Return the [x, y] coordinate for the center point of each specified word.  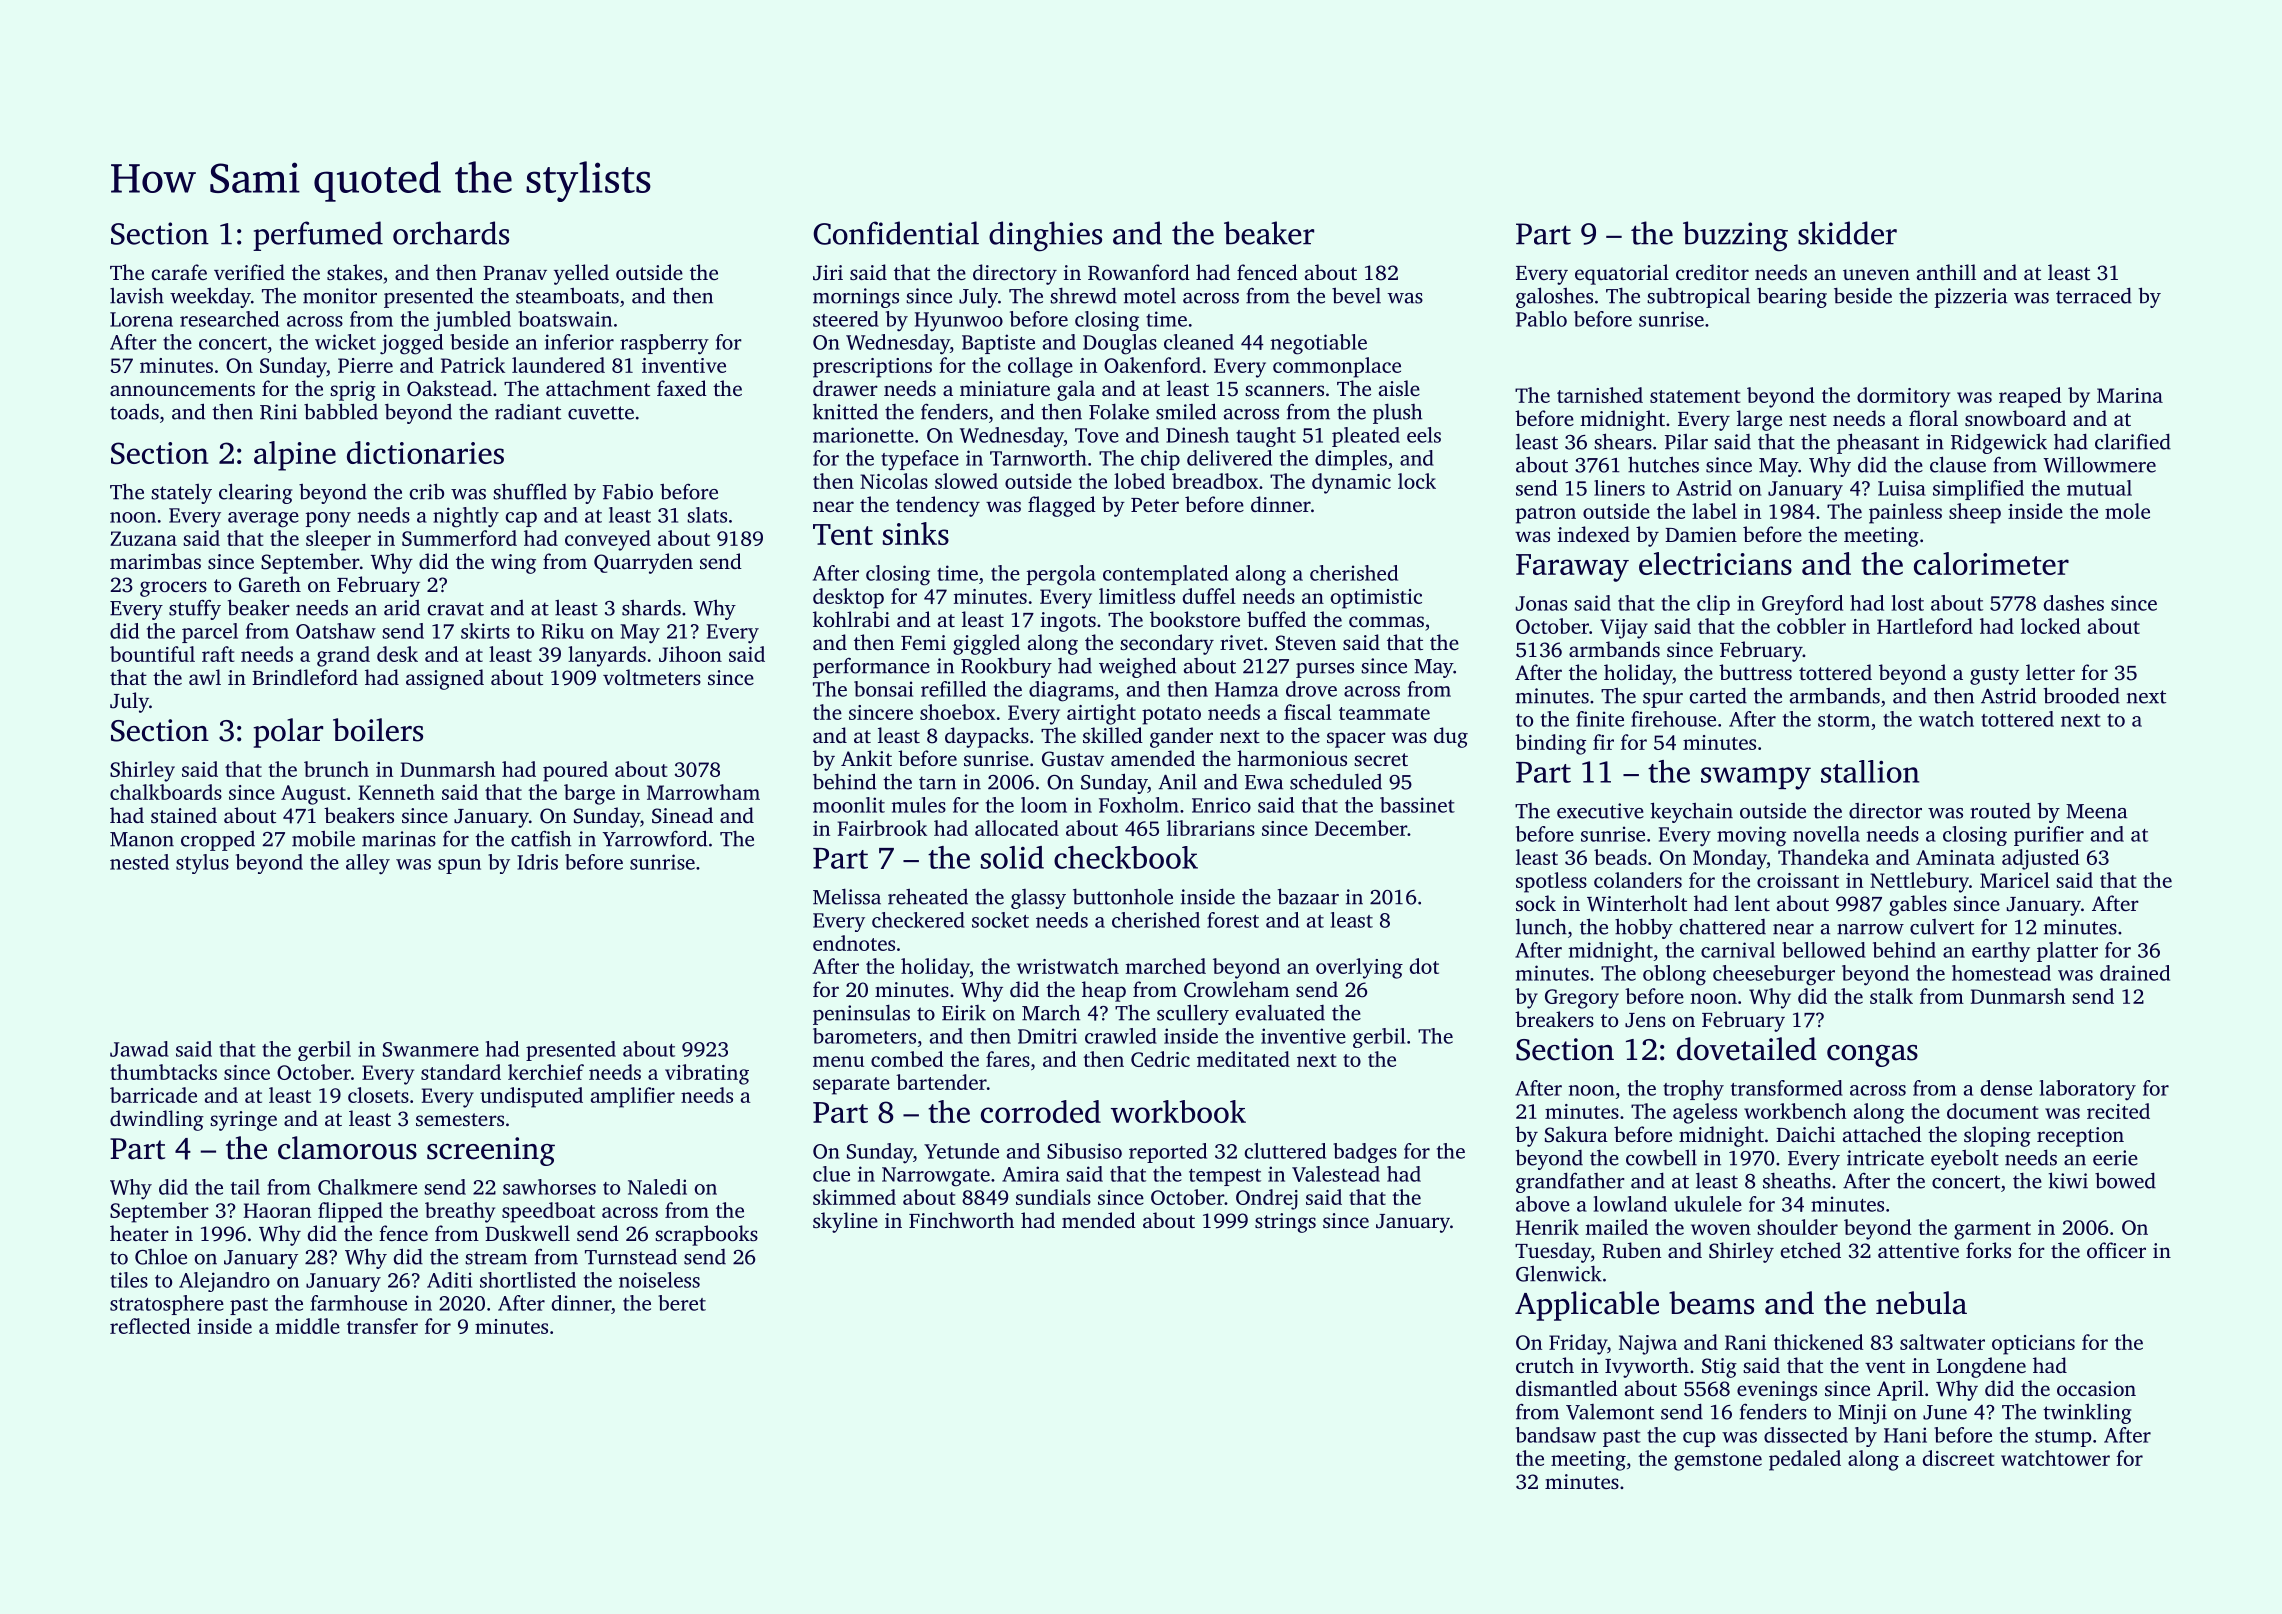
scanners [1284, 390]
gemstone [1718, 1462]
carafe [179, 272]
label [1714, 511]
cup [1699, 1439]
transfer [382, 1326]
